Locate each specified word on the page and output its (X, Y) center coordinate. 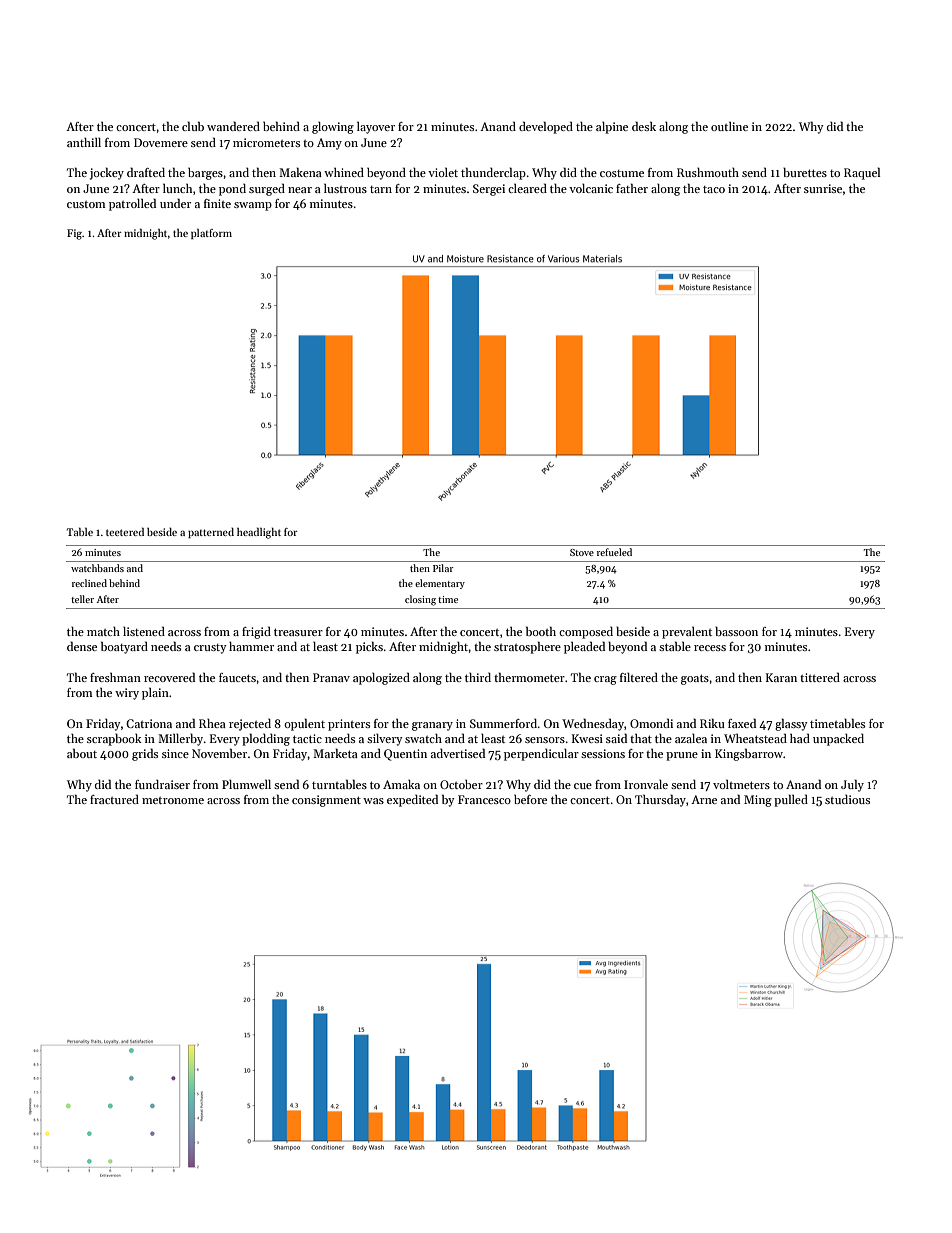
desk (644, 126)
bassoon (736, 631)
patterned (211, 533)
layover (376, 127)
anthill (84, 142)
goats (695, 679)
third (478, 677)
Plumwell (246, 784)
